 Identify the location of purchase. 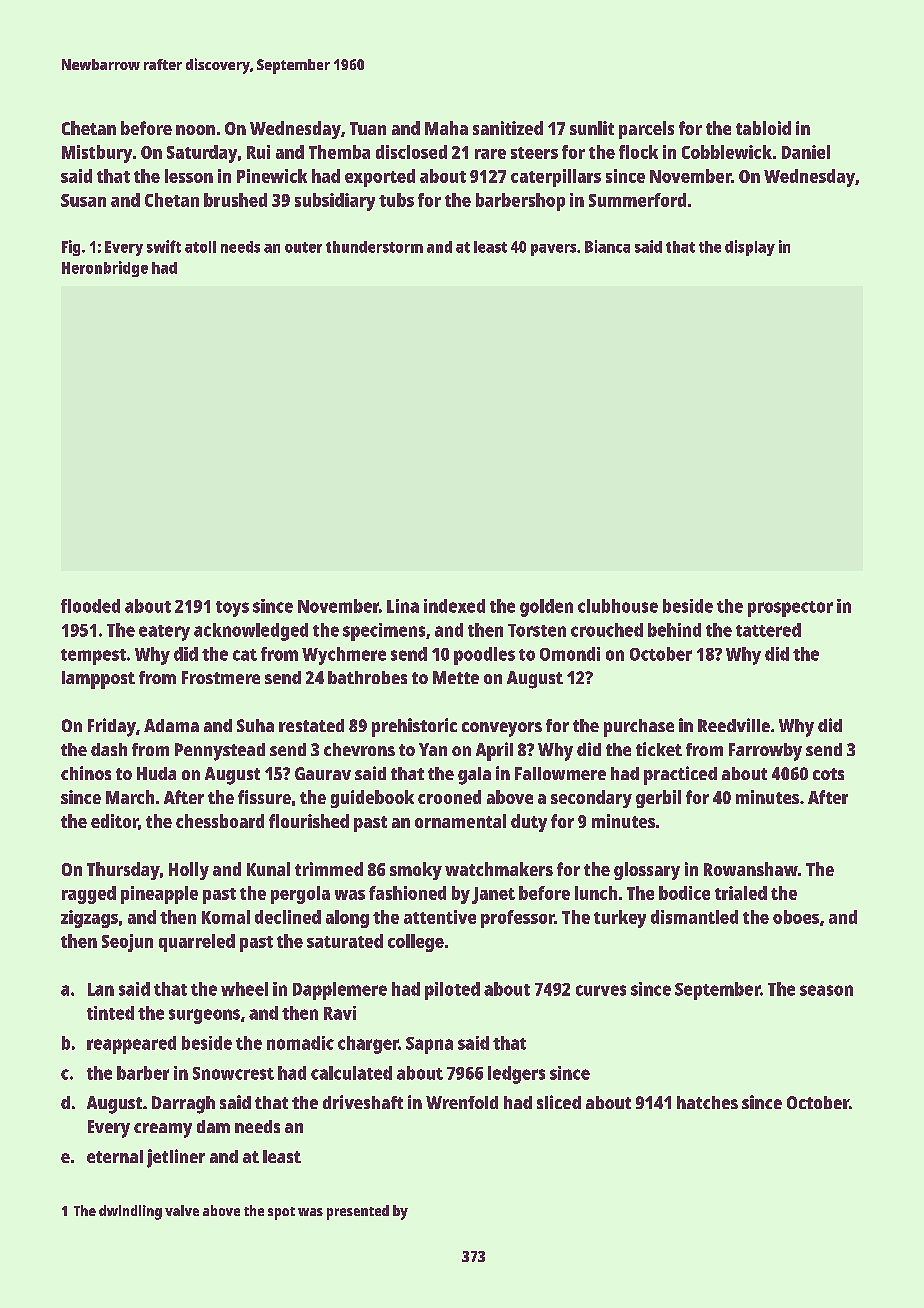
(639, 728).
